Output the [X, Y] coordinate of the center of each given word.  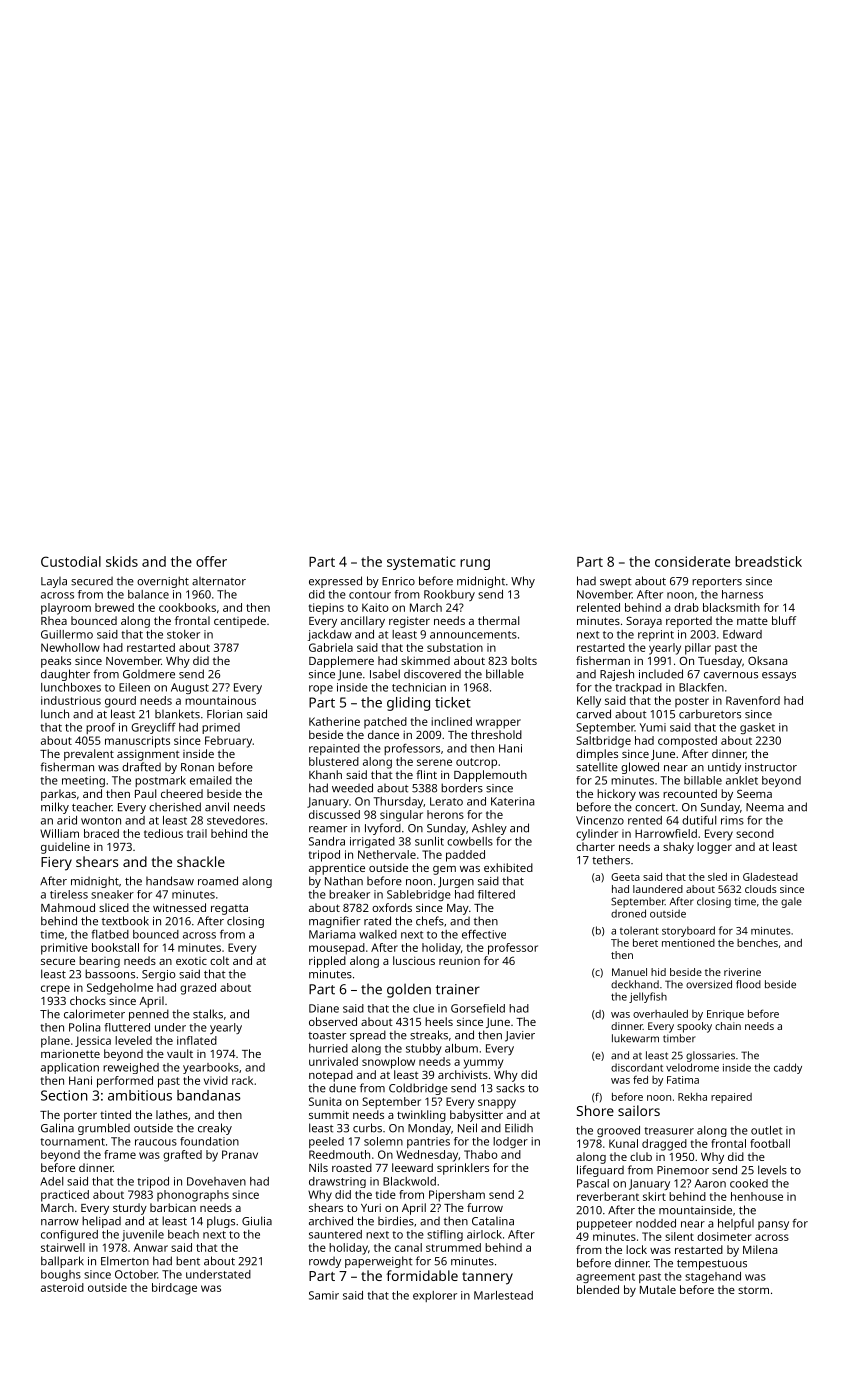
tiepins [326, 609]
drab [686, 607]
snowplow [388, 1063]
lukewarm [635, 1038]
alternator [219, 581]
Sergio [158, 975]
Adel [51, 1181]
